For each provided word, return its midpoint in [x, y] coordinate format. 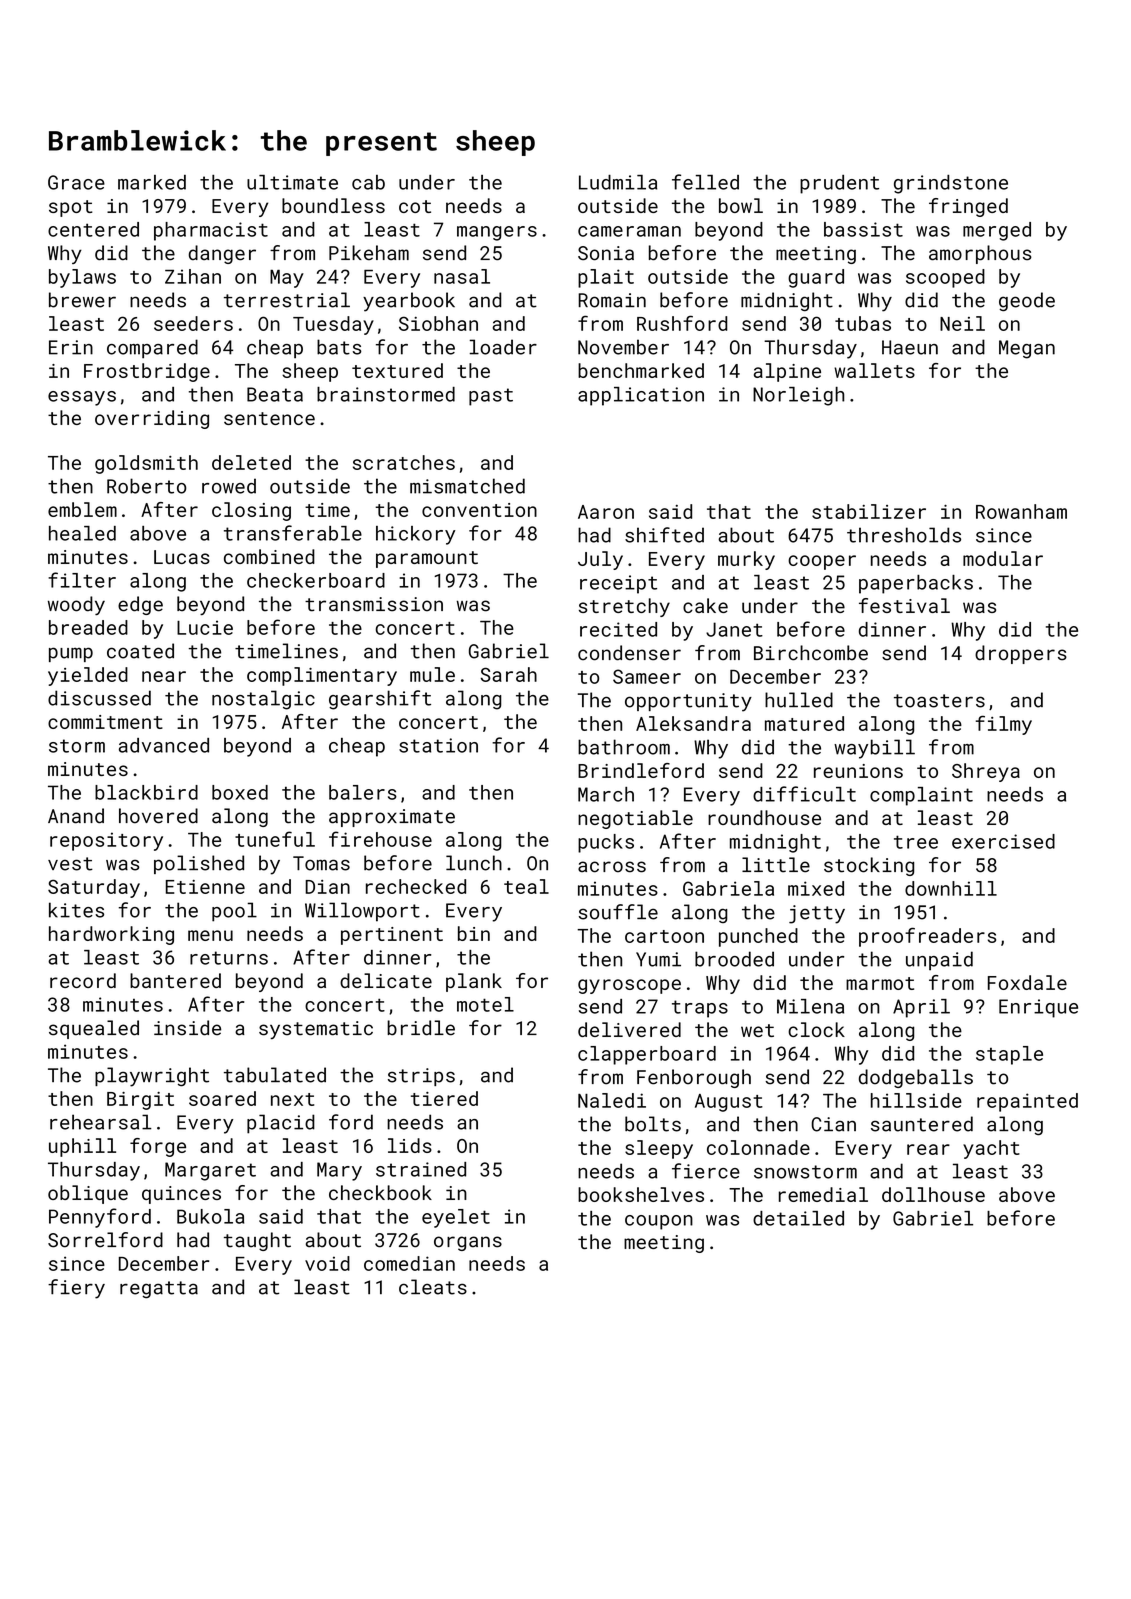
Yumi [658, 959]
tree [916, 842]
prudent [839, 184]
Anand [76, 816]
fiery [76, 1289]
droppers [1021, 654]
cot [415, 206]
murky [746, 560]
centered [93, 229]
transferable [293, 533]
